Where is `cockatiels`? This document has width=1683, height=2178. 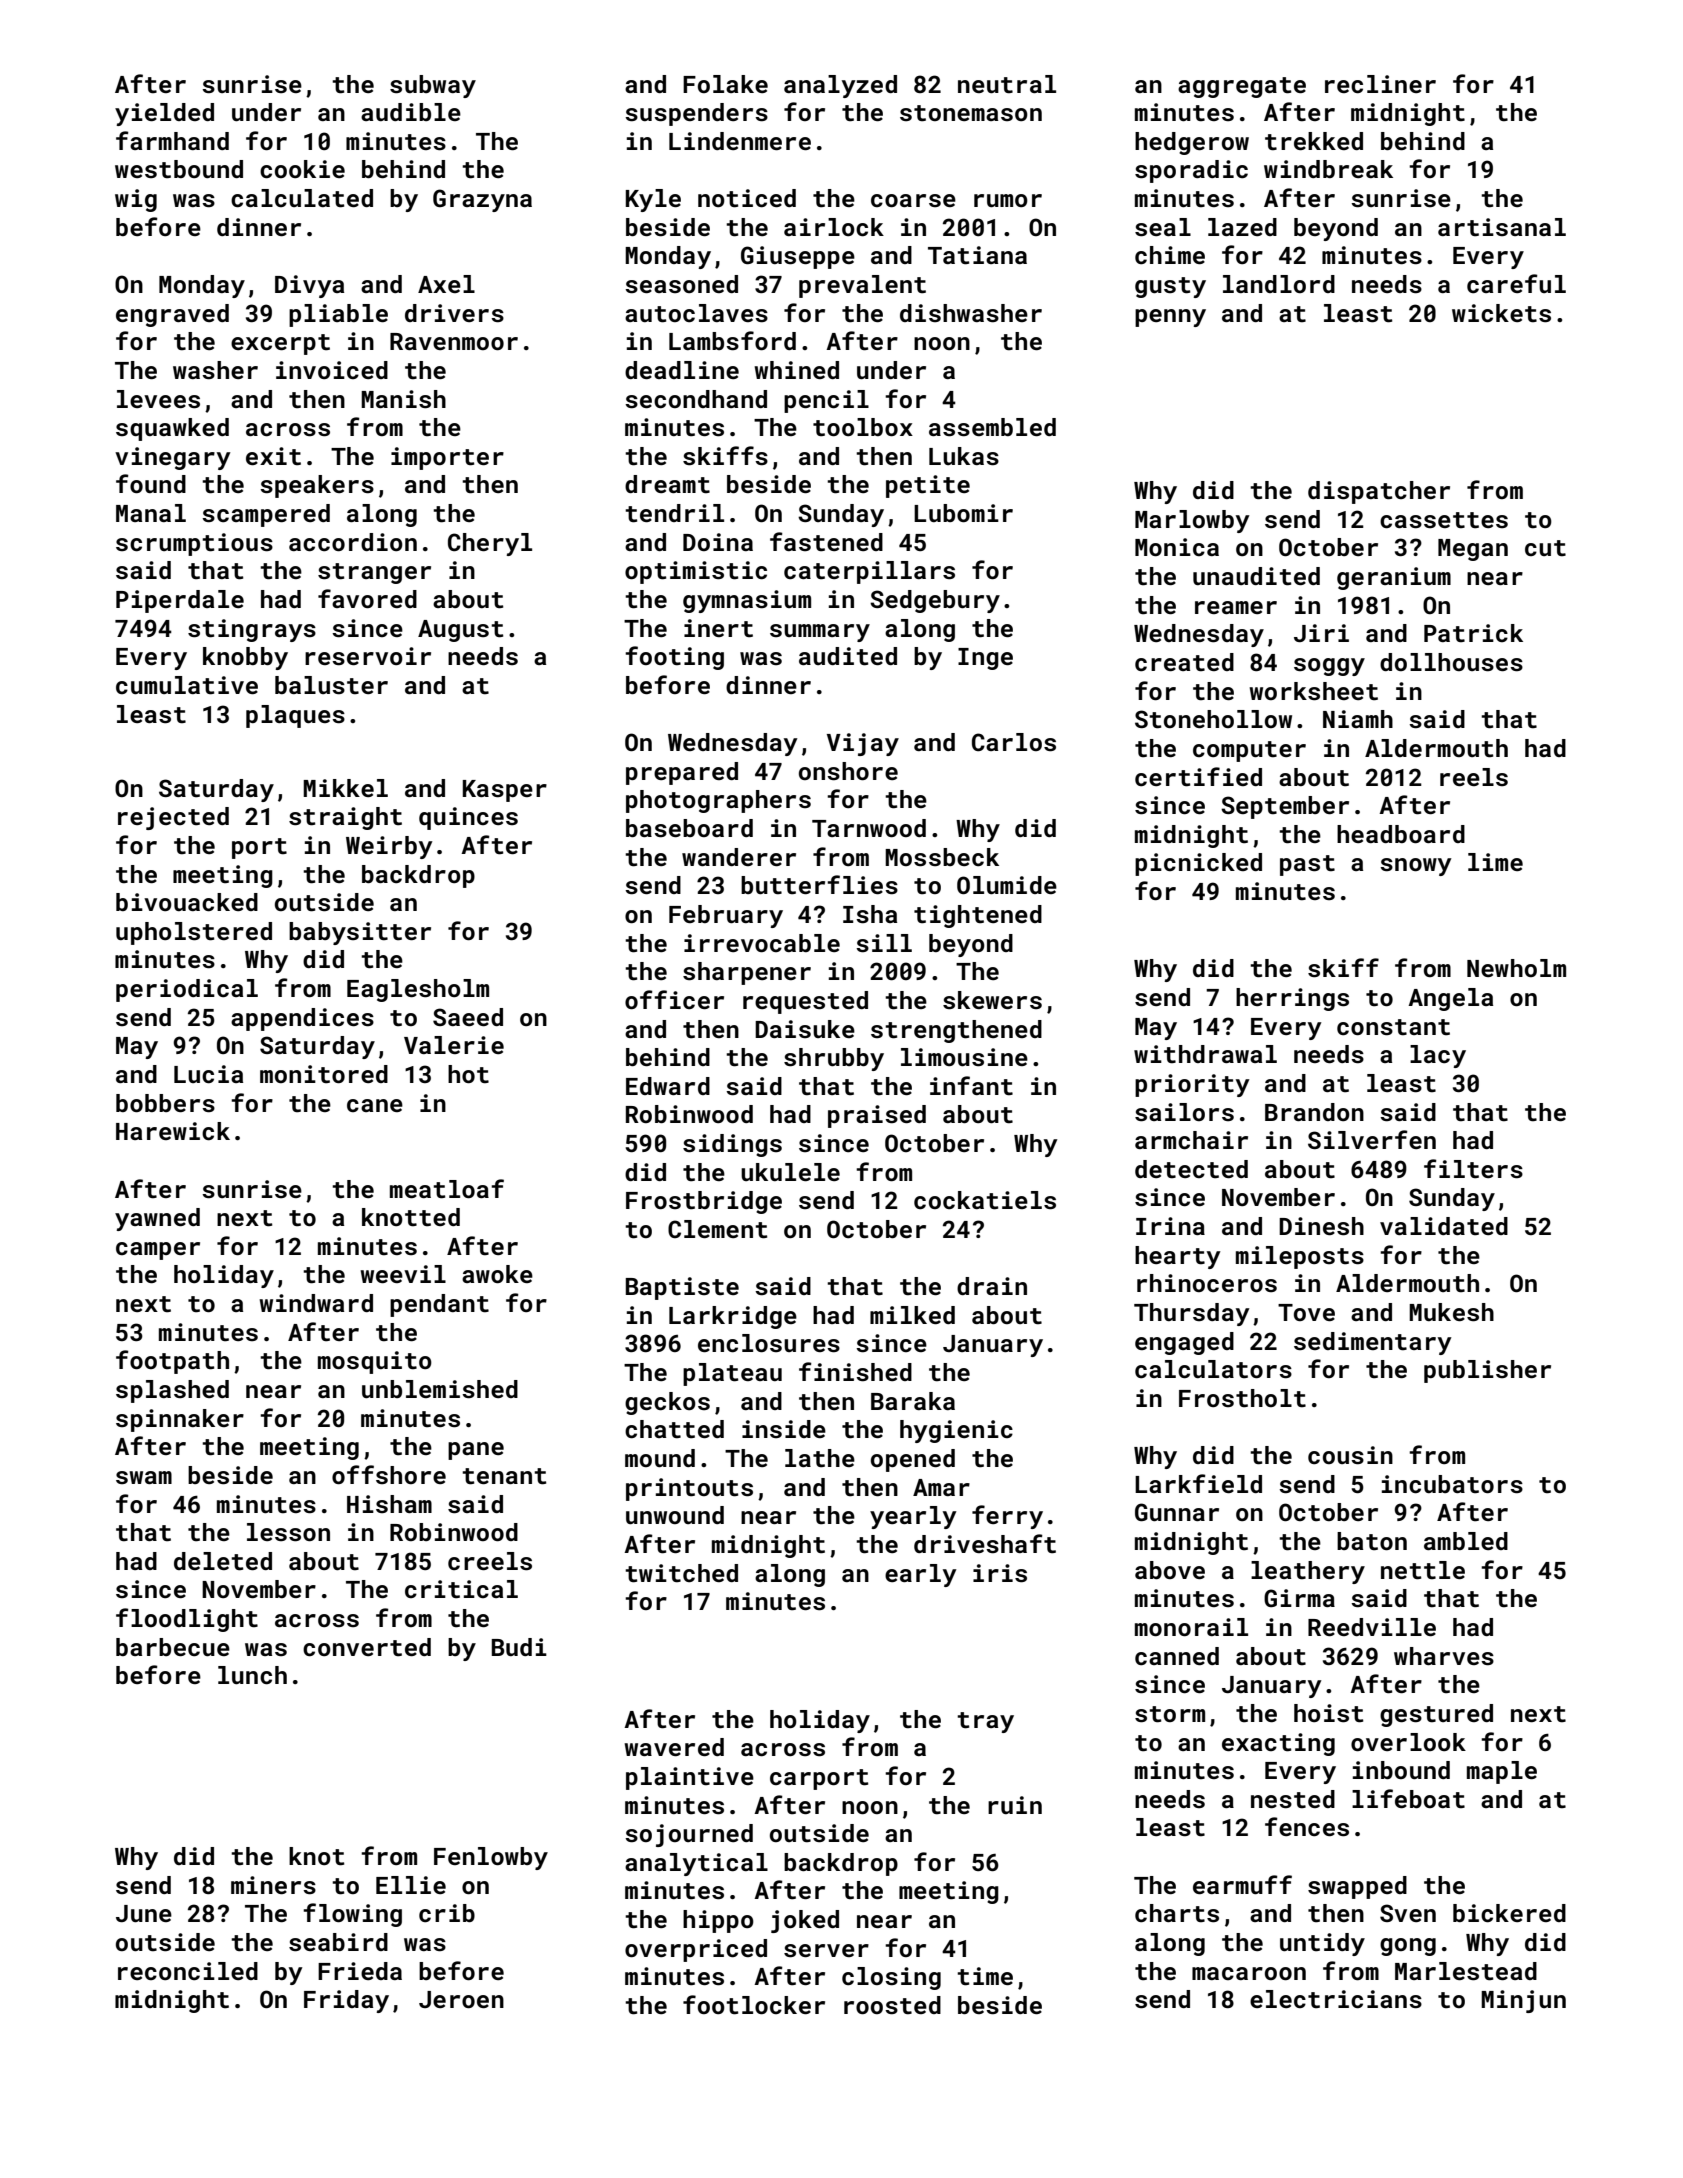
cockatiels is located at coordinates (985, 1200).
